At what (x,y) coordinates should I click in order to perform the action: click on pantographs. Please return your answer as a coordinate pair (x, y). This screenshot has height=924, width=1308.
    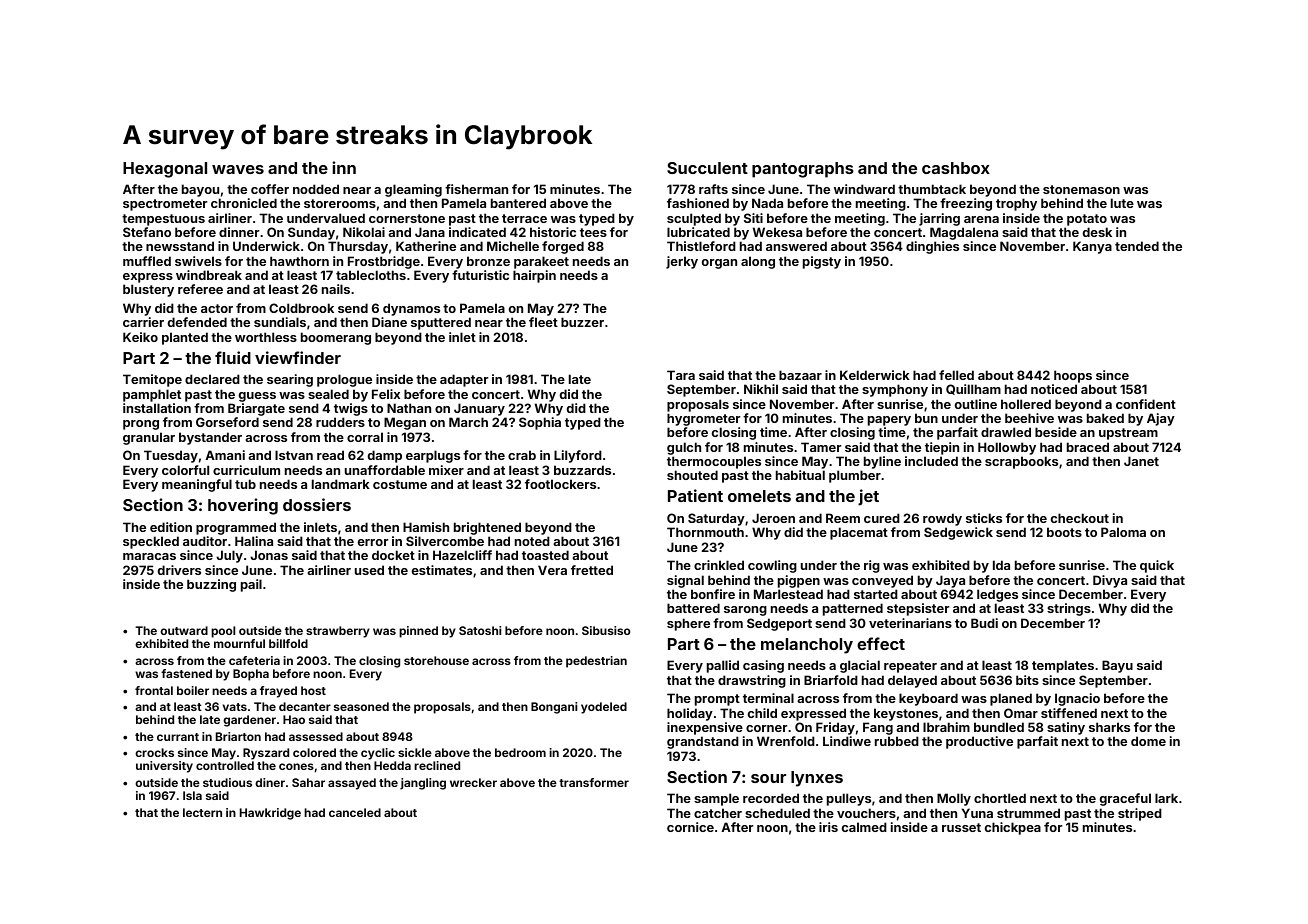
    Looking at the image, I should click on (803, 170).
